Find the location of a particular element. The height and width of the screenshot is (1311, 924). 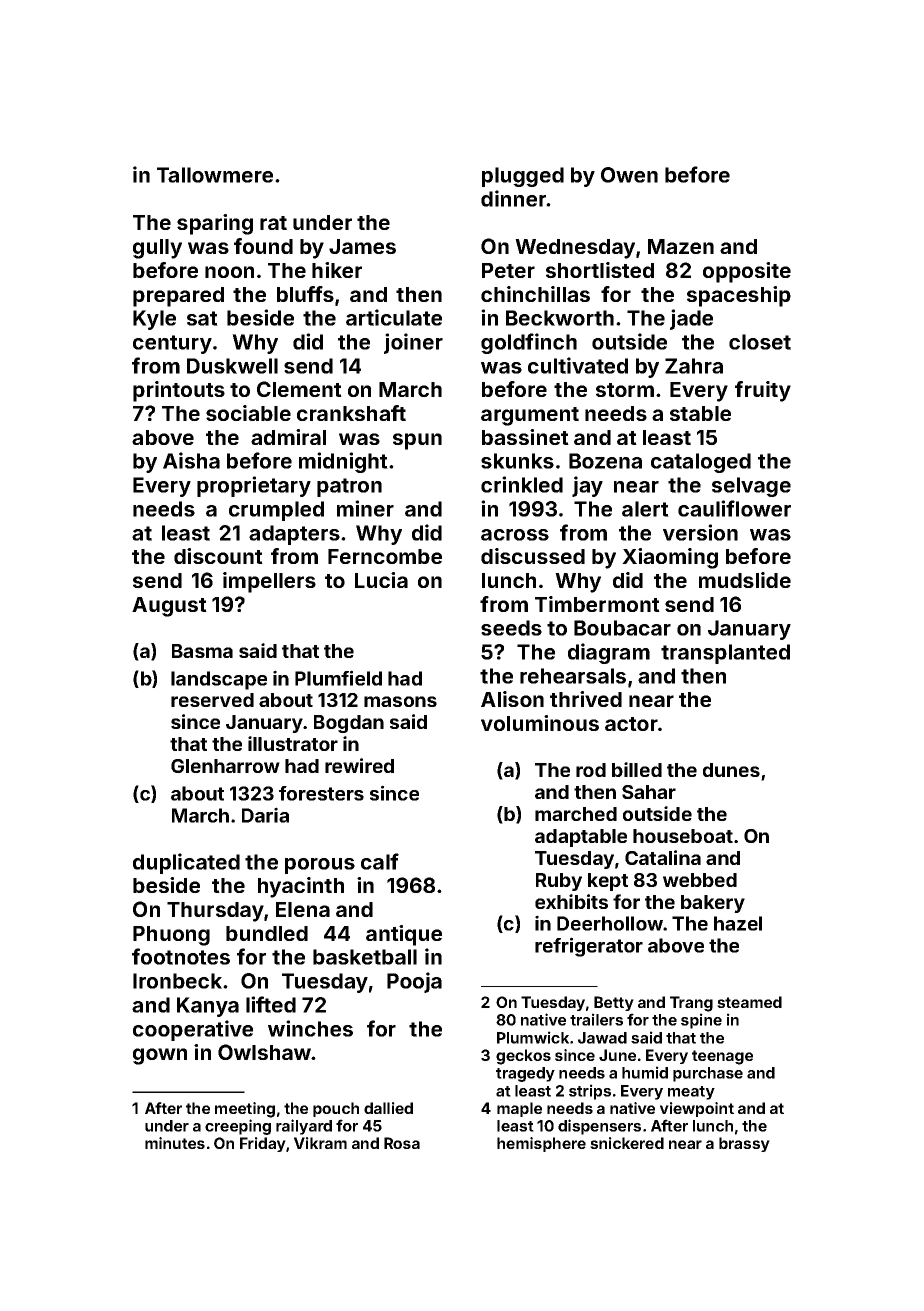

Alison is located at coordinates (512, 699).
